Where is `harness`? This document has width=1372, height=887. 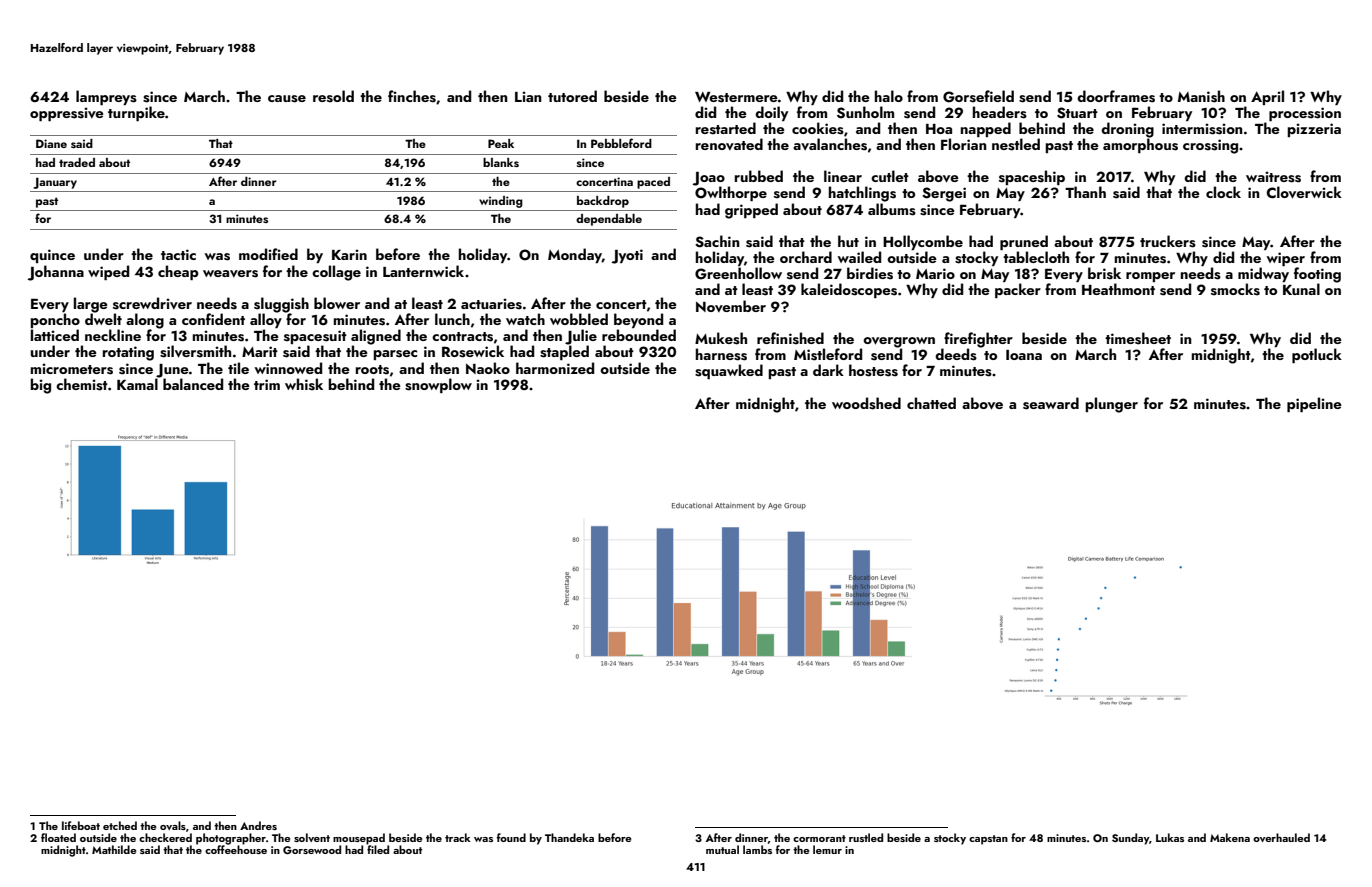
harness is located at coordinates (721, 354).
